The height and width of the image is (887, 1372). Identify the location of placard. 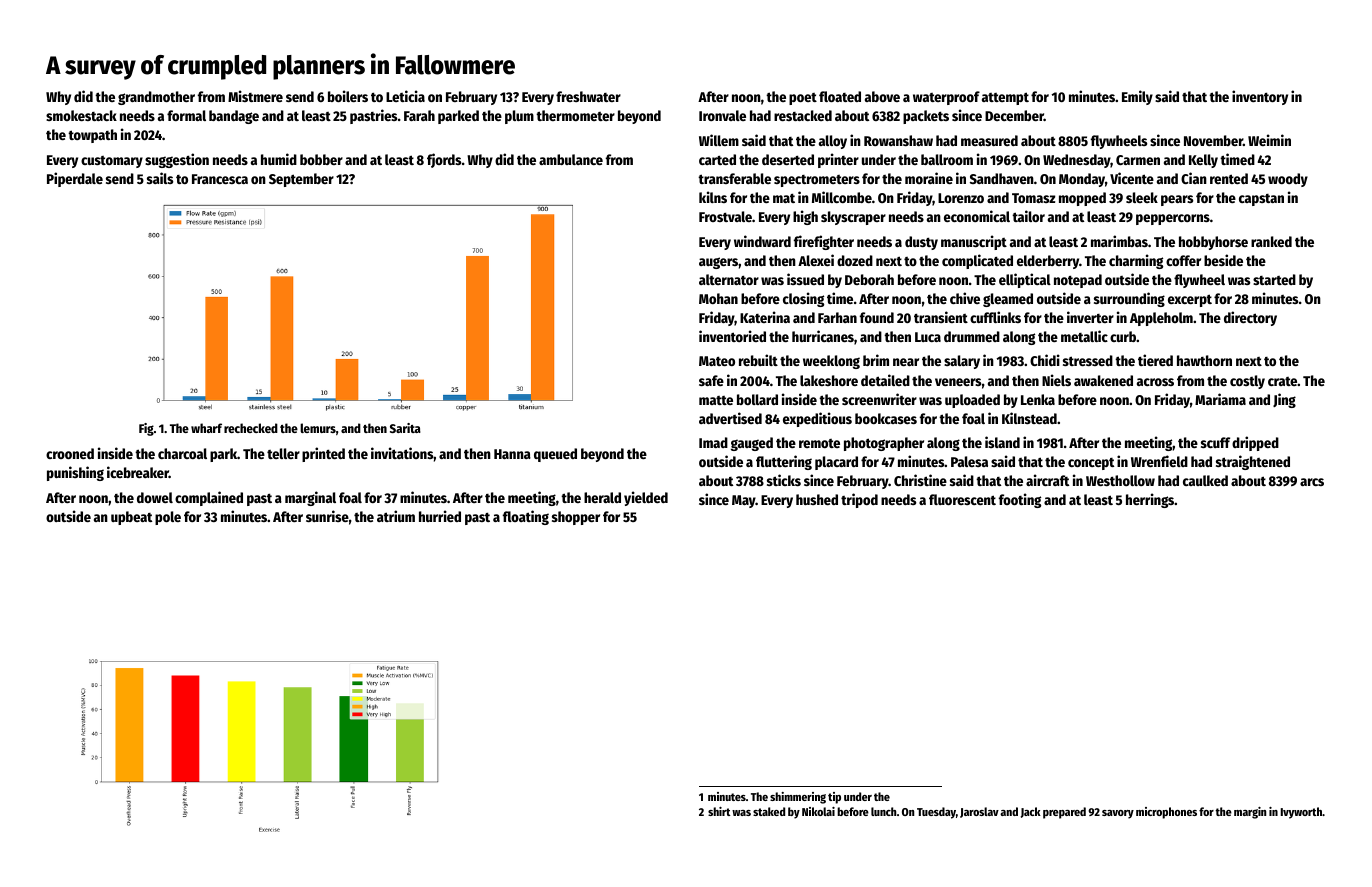
(836, 463).
